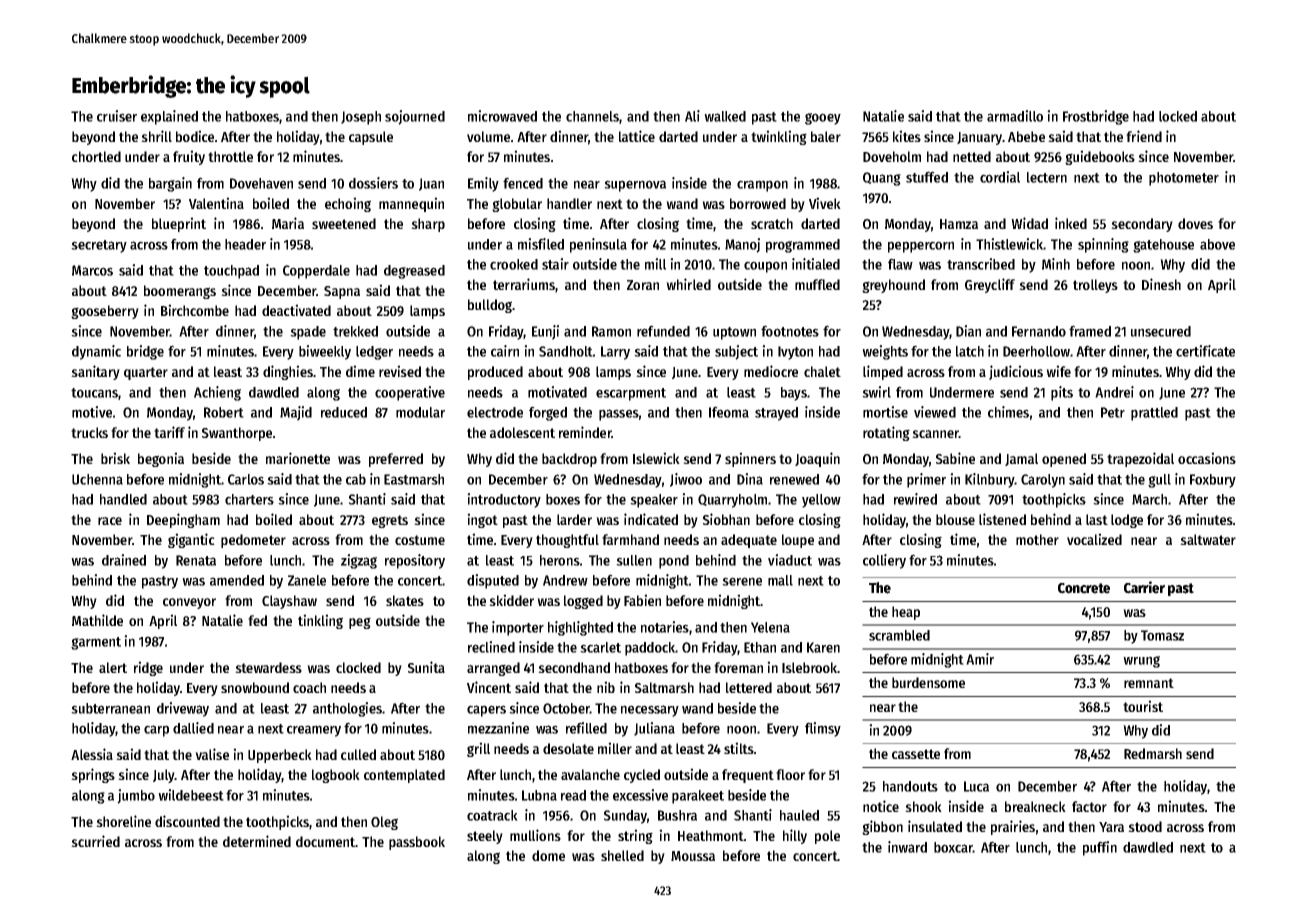 This image has height=924, width=1308. Describe the element at coordinates (817, 284) in the image. I see `muffled` at that location.
